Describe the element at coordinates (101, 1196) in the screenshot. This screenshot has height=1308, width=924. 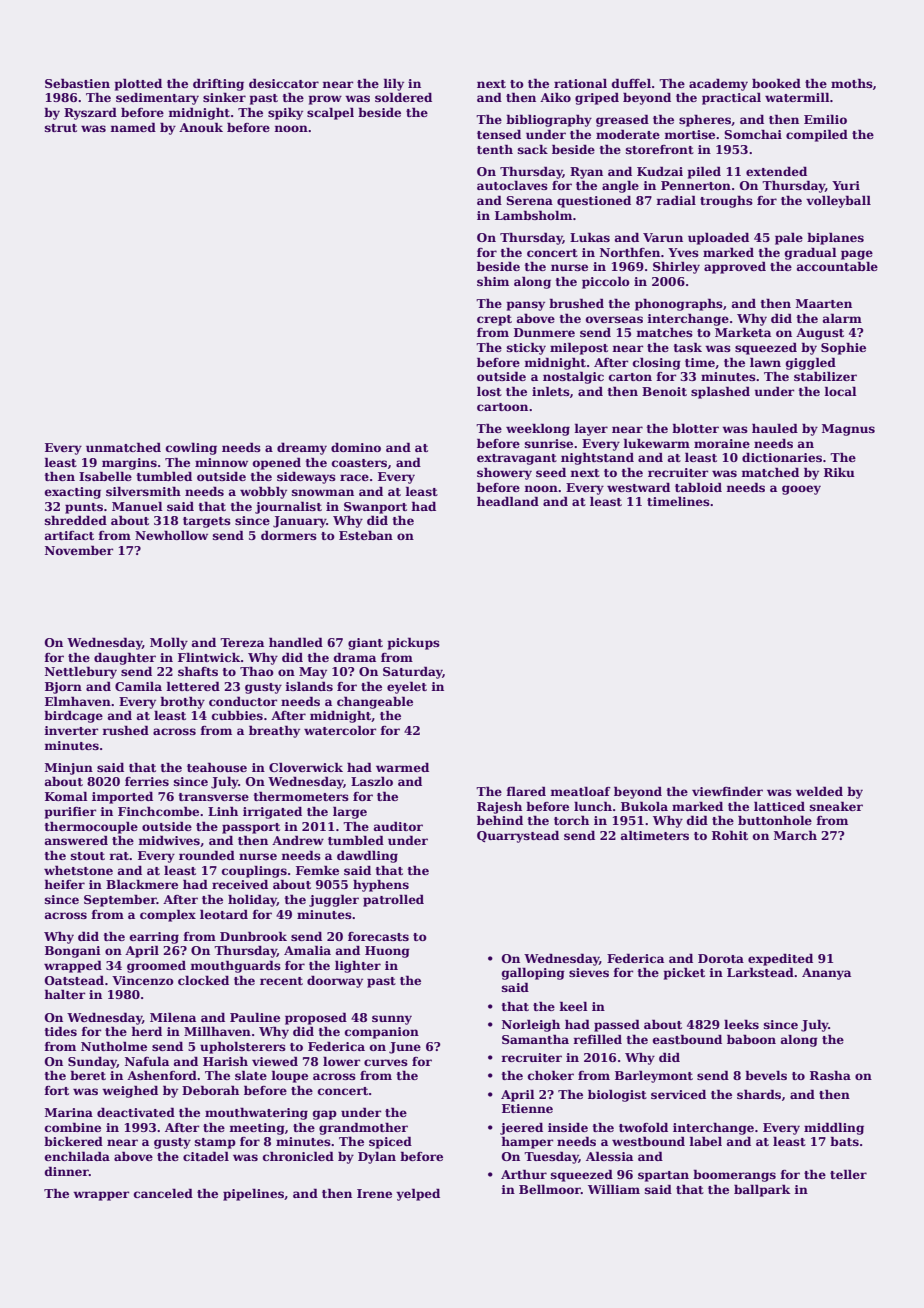
I see `wrapper` at that location.
